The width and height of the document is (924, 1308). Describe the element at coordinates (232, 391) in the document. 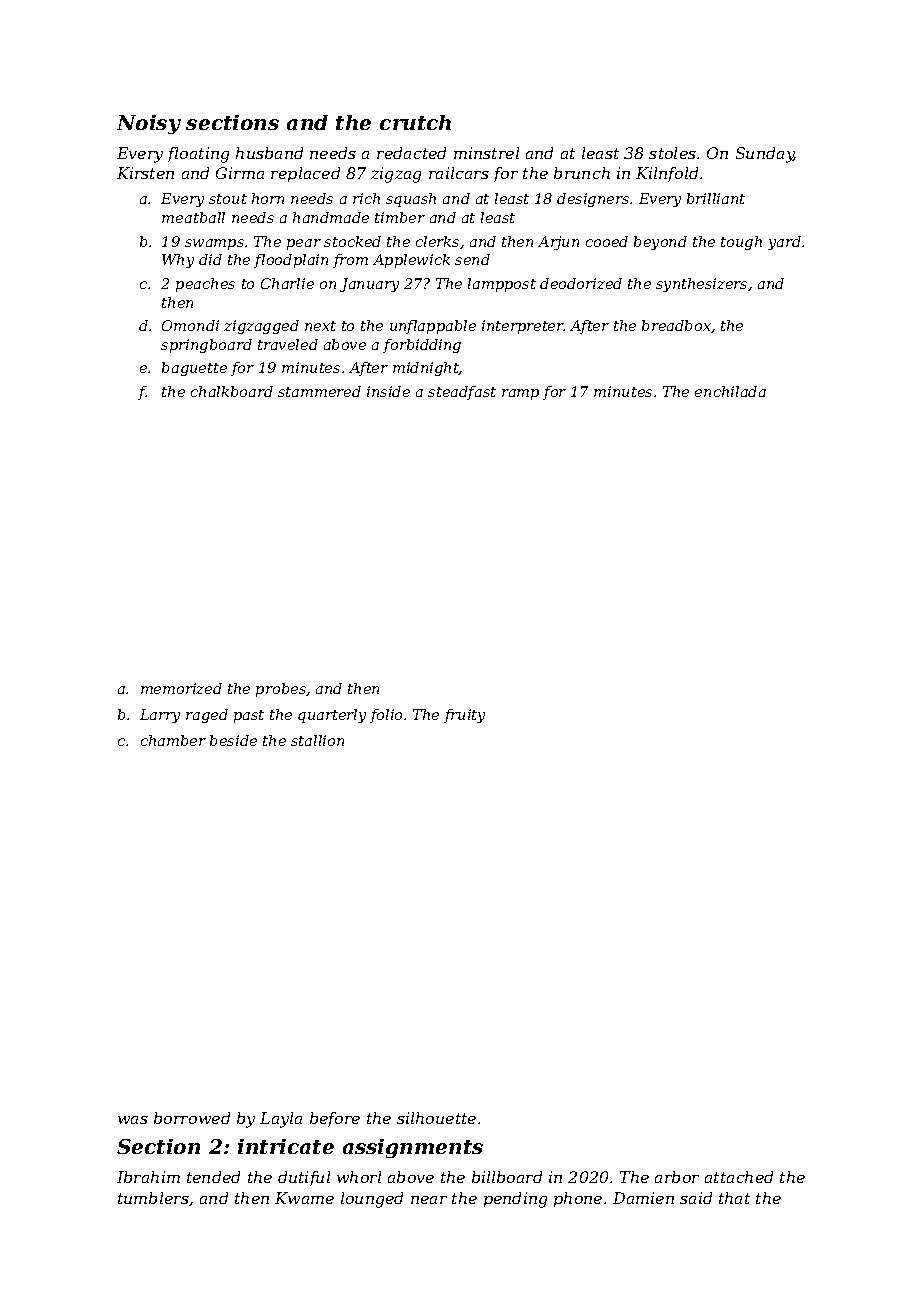

I see `chalkboard` at that location.
